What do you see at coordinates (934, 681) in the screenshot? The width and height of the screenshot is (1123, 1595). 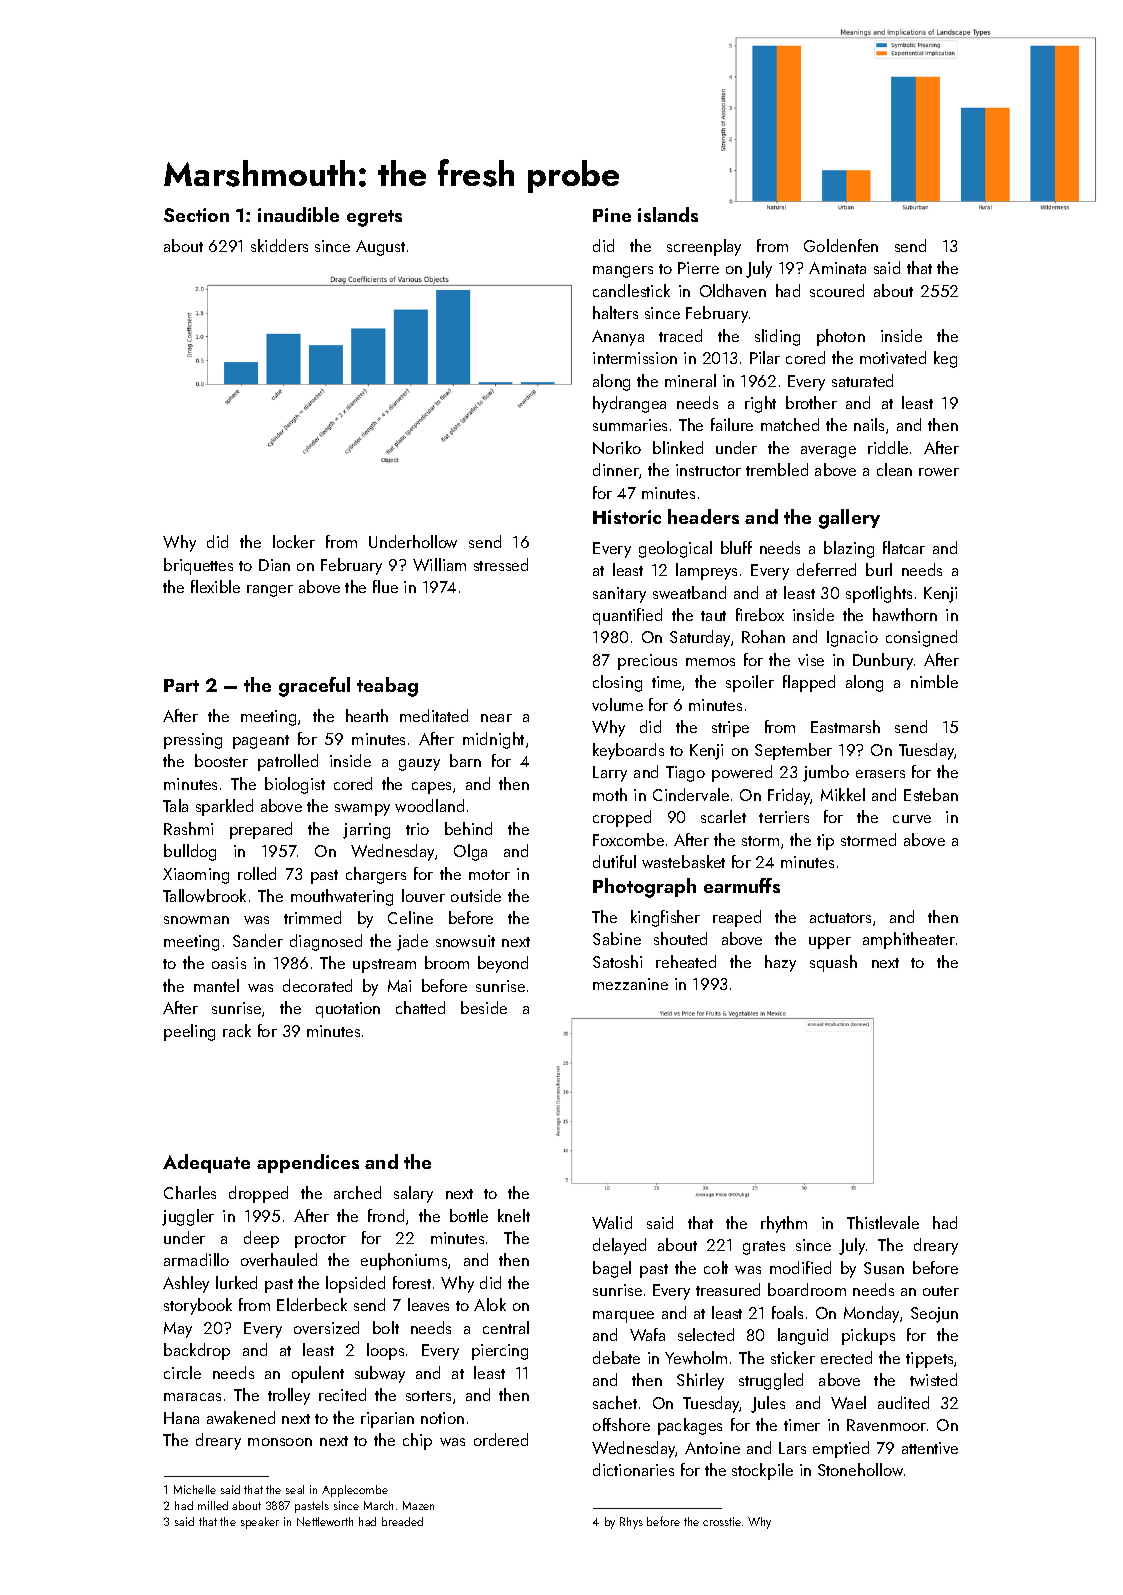 I see `nimble` at bounding box center [934, 681].
